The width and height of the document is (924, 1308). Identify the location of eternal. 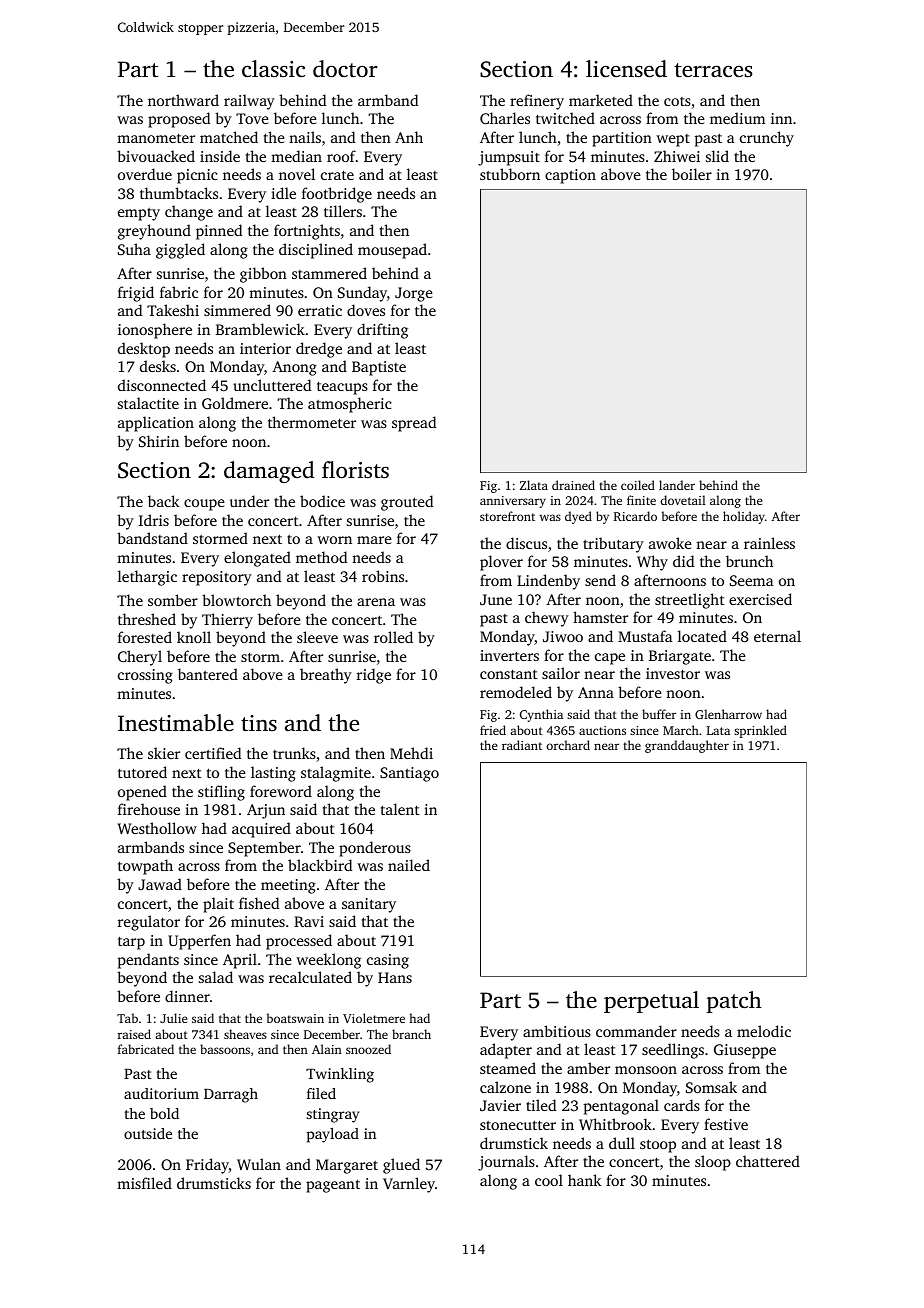
(777, 636).
